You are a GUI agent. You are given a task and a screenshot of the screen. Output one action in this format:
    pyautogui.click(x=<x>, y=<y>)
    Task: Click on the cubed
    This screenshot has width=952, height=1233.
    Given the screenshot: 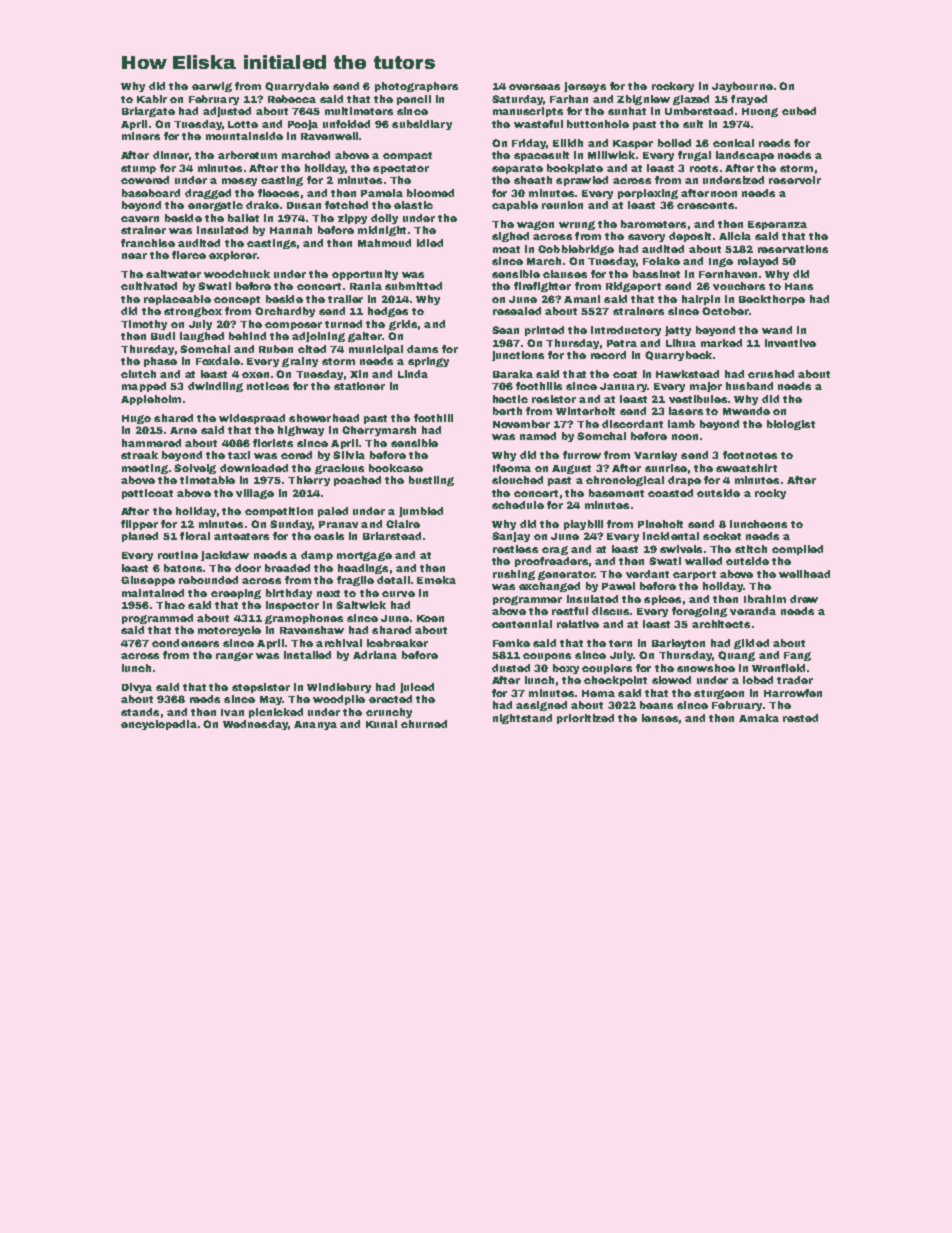 What is the action you would take?
    pyautogui.click(x=799, y=111)
